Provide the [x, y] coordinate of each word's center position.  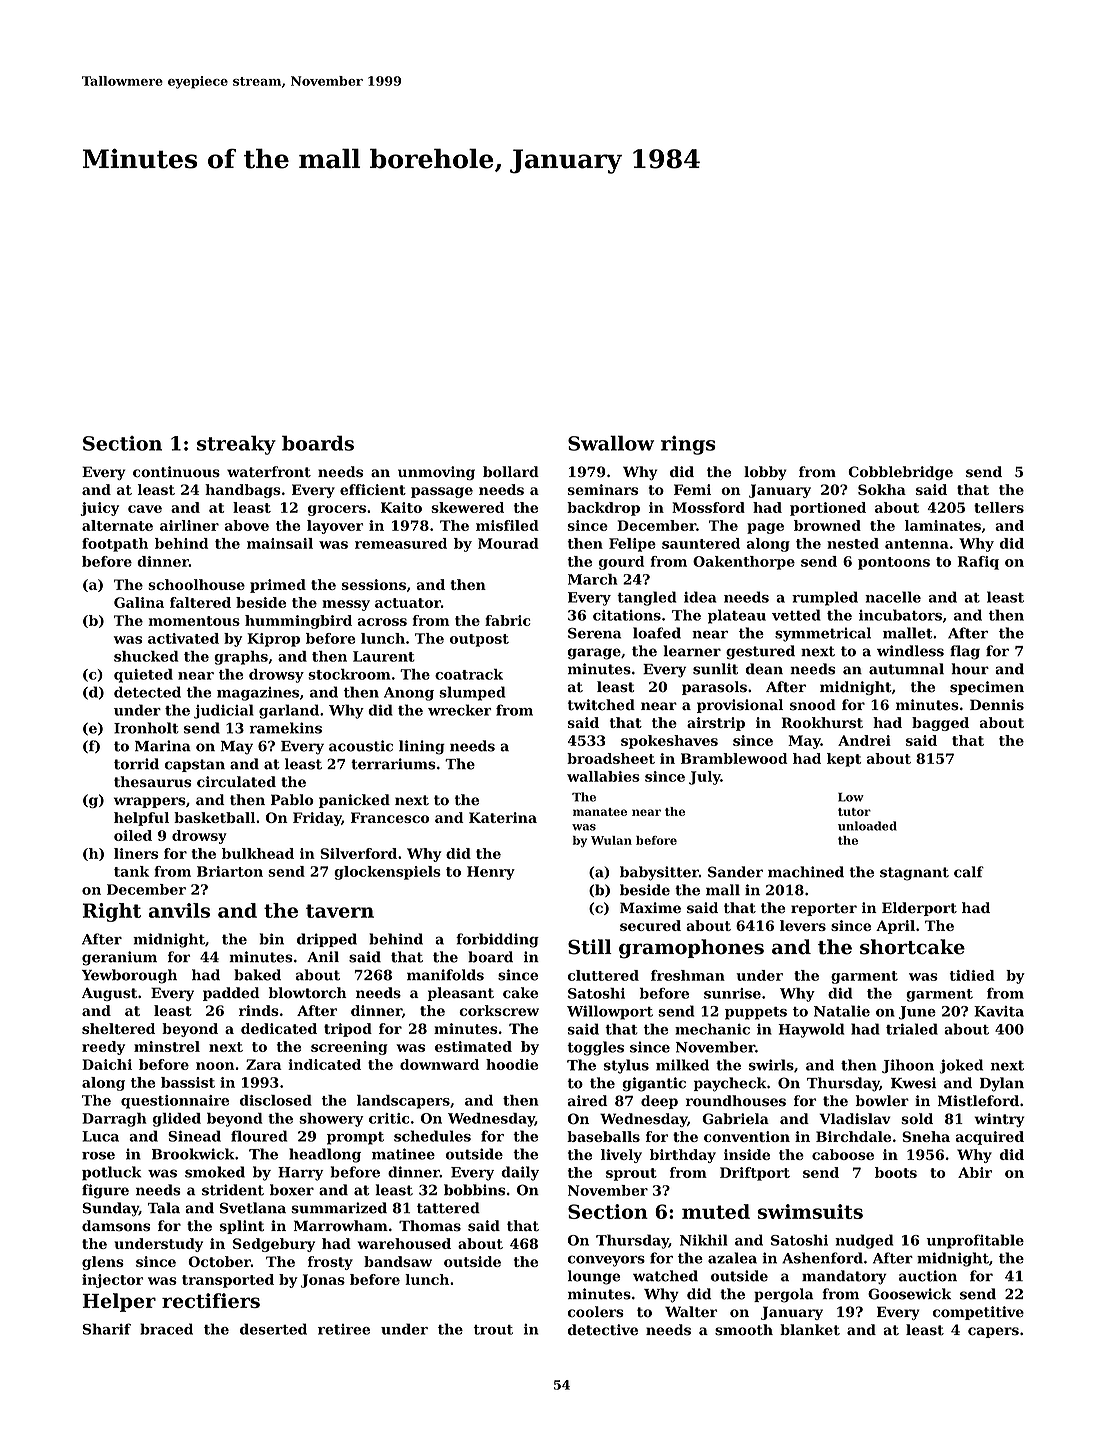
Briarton [230, 871]
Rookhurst [822, 722]
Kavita [999, 1011]
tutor [854, 812]
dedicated [279, 1028]
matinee [403, 1154]
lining [422, 747]
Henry [491, 873]
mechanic [712, 1029]
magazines [258, 694]
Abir [975, 1172]
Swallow [611, 443]
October [219, 1261]
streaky [236, 445]
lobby [765, 473]
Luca [100, 1136]
